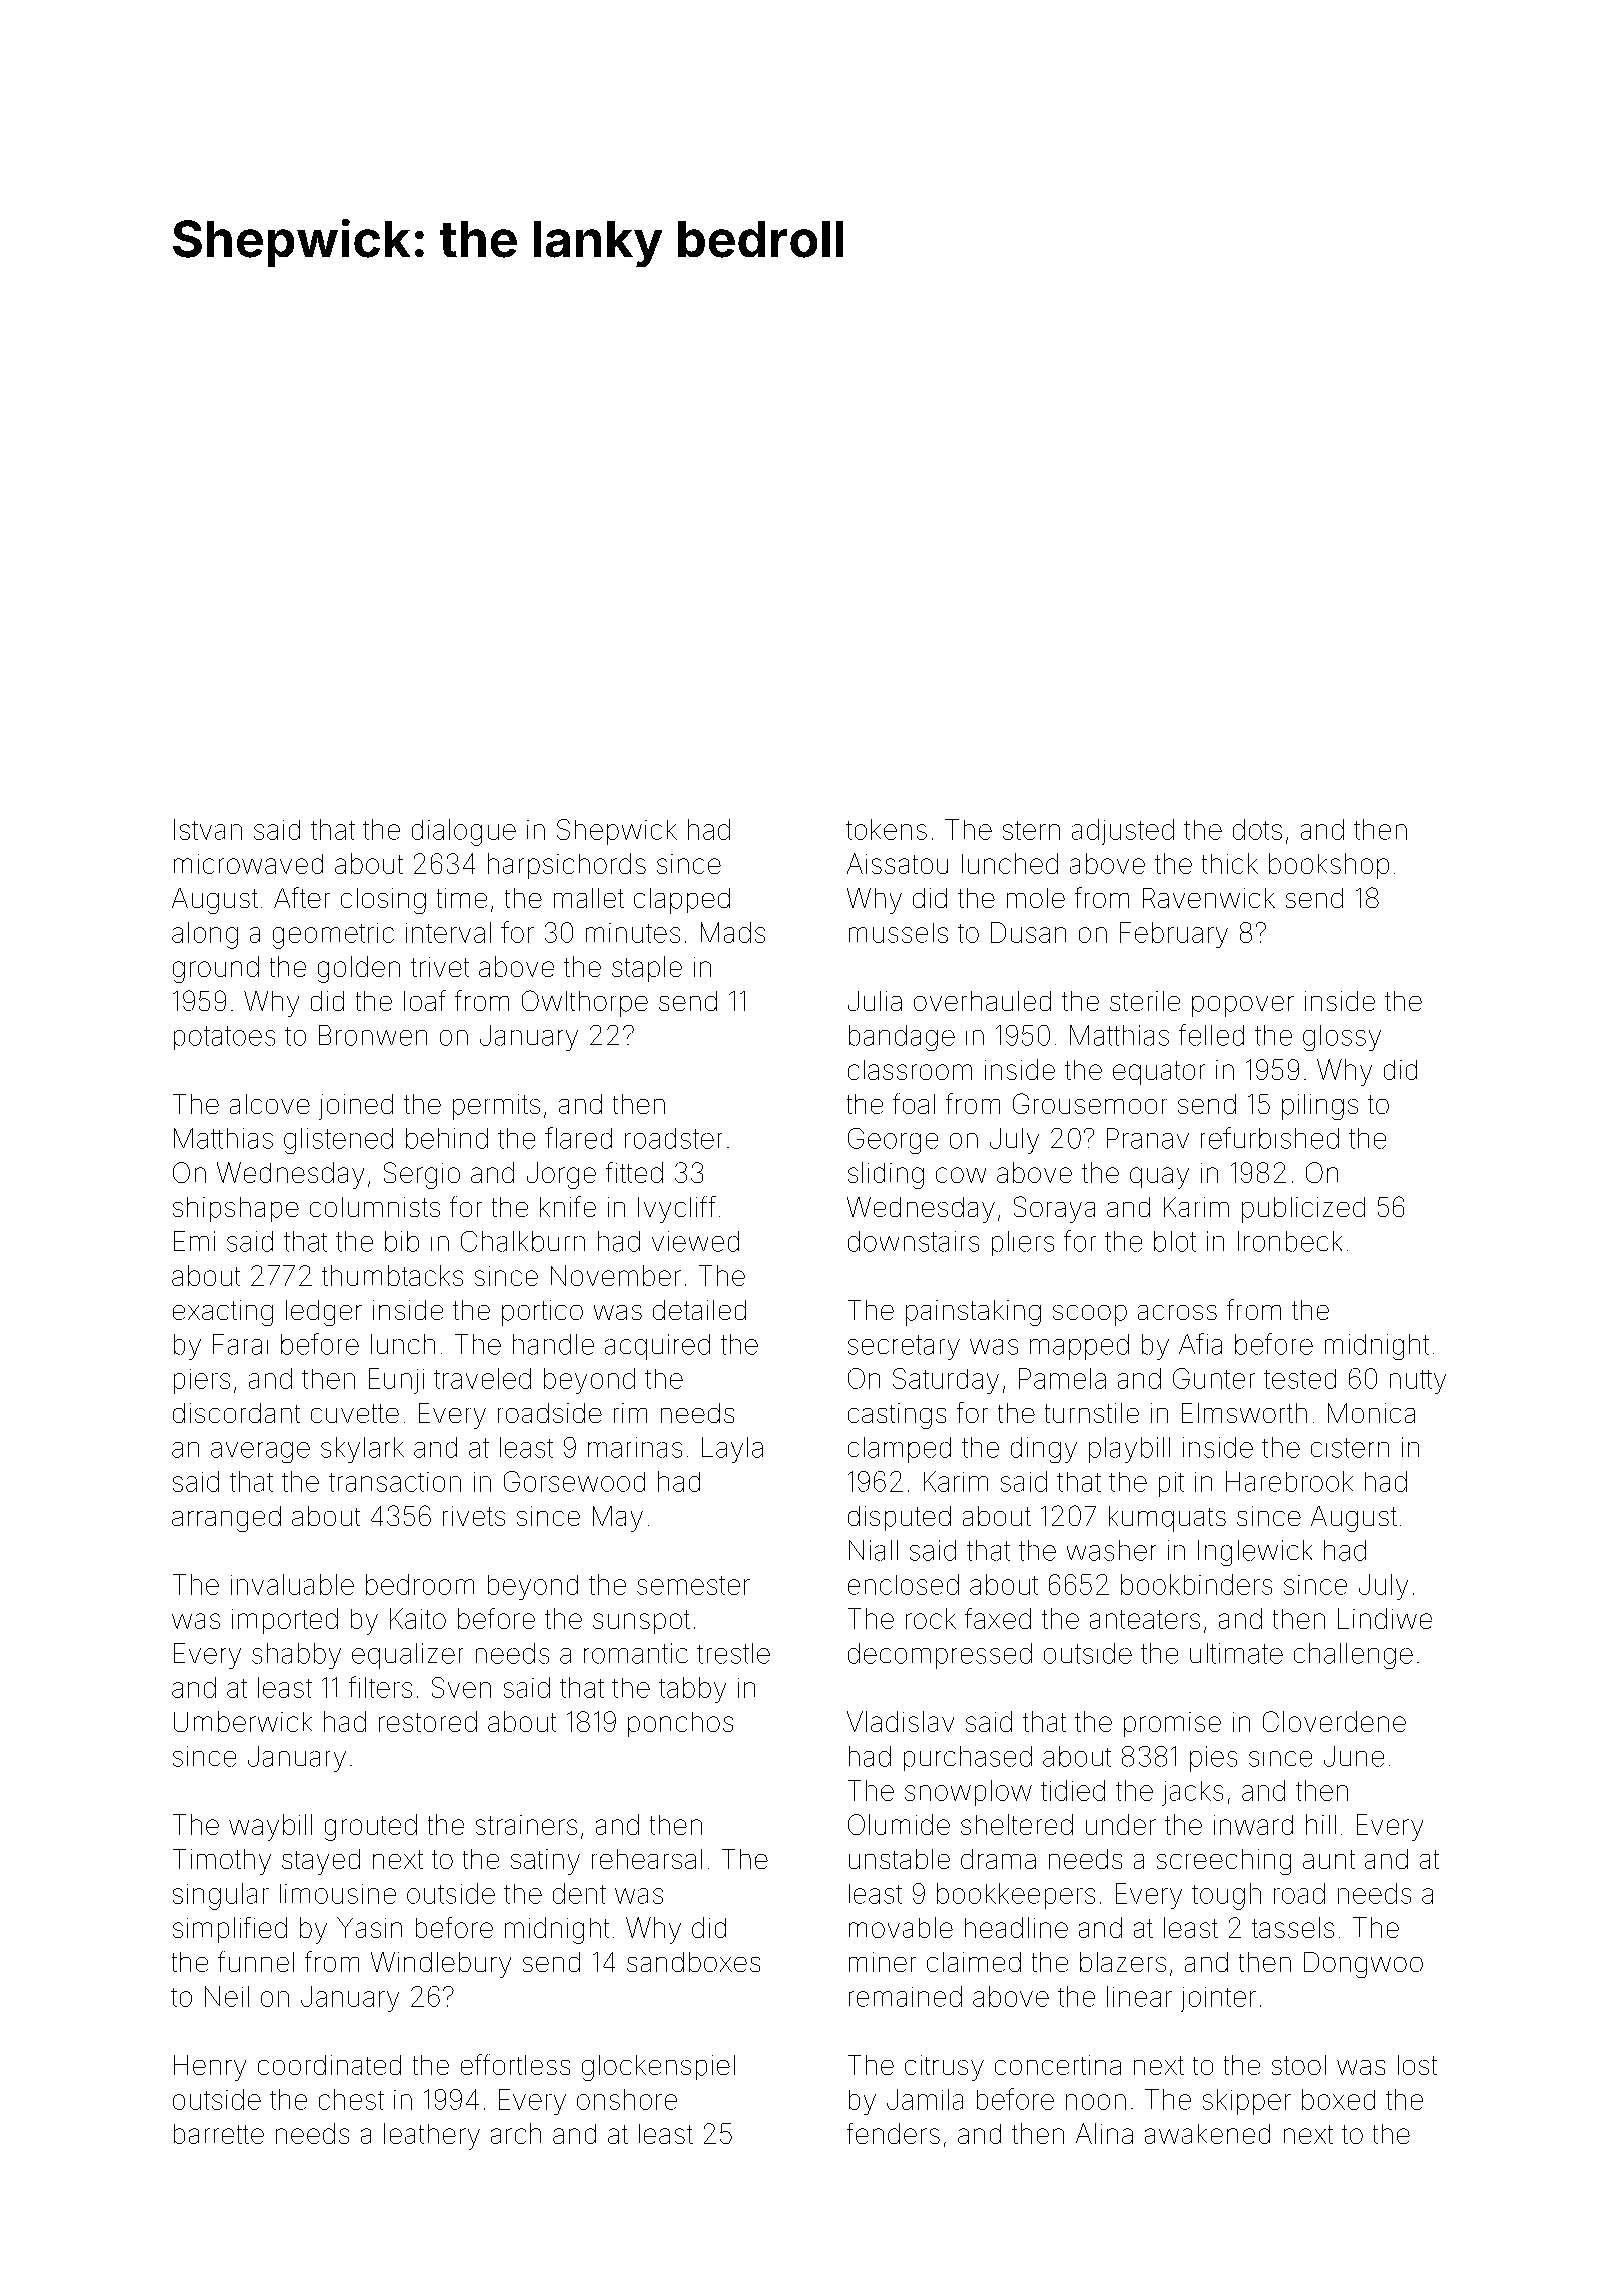 This screenshot has height=2292, width=1620. What do you see at coordinates (1363, 1965) in the screenshot?
I see `Dongwoo` at bounding box center [1363, 1965].
